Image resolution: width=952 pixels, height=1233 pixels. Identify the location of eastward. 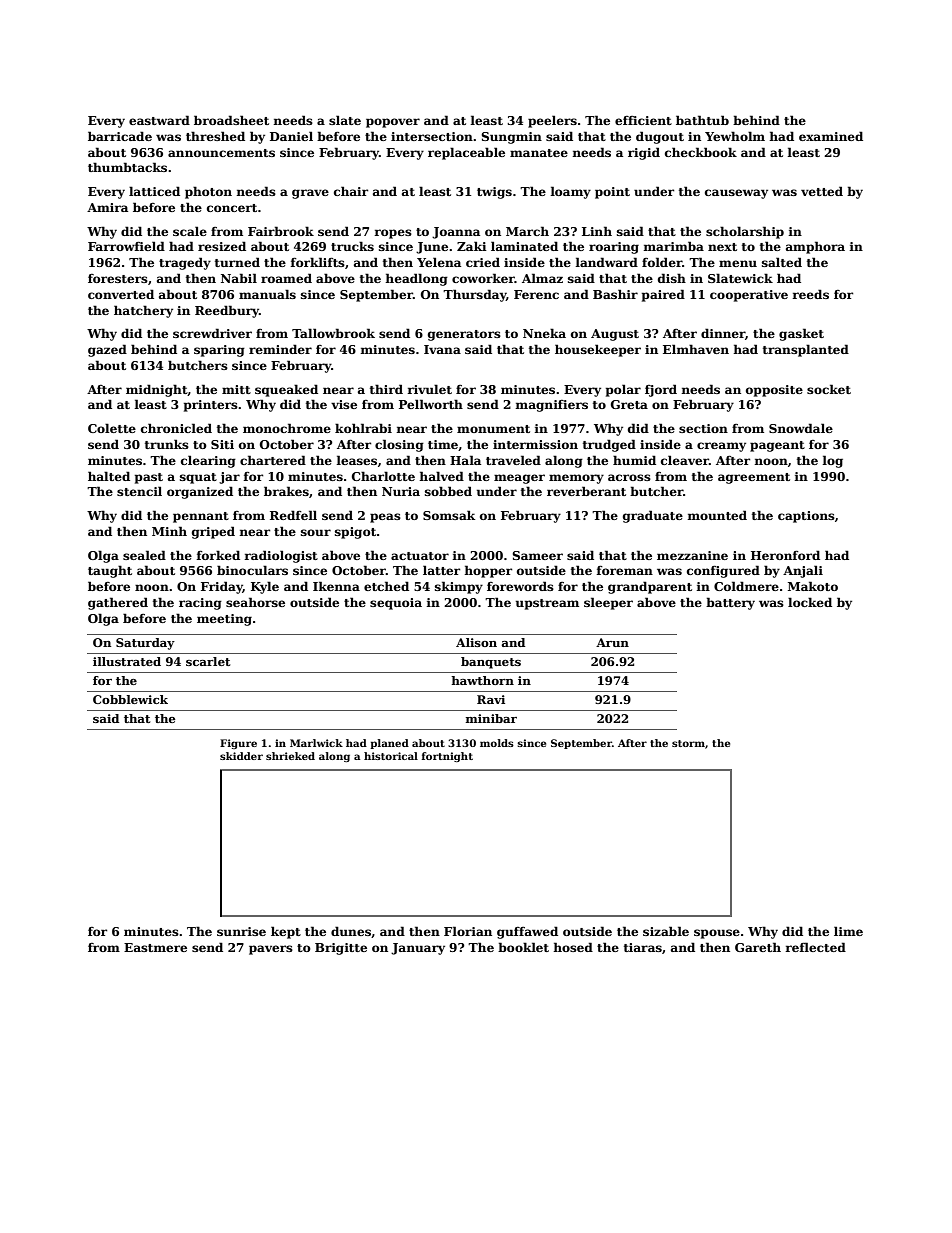
(159, 120).
